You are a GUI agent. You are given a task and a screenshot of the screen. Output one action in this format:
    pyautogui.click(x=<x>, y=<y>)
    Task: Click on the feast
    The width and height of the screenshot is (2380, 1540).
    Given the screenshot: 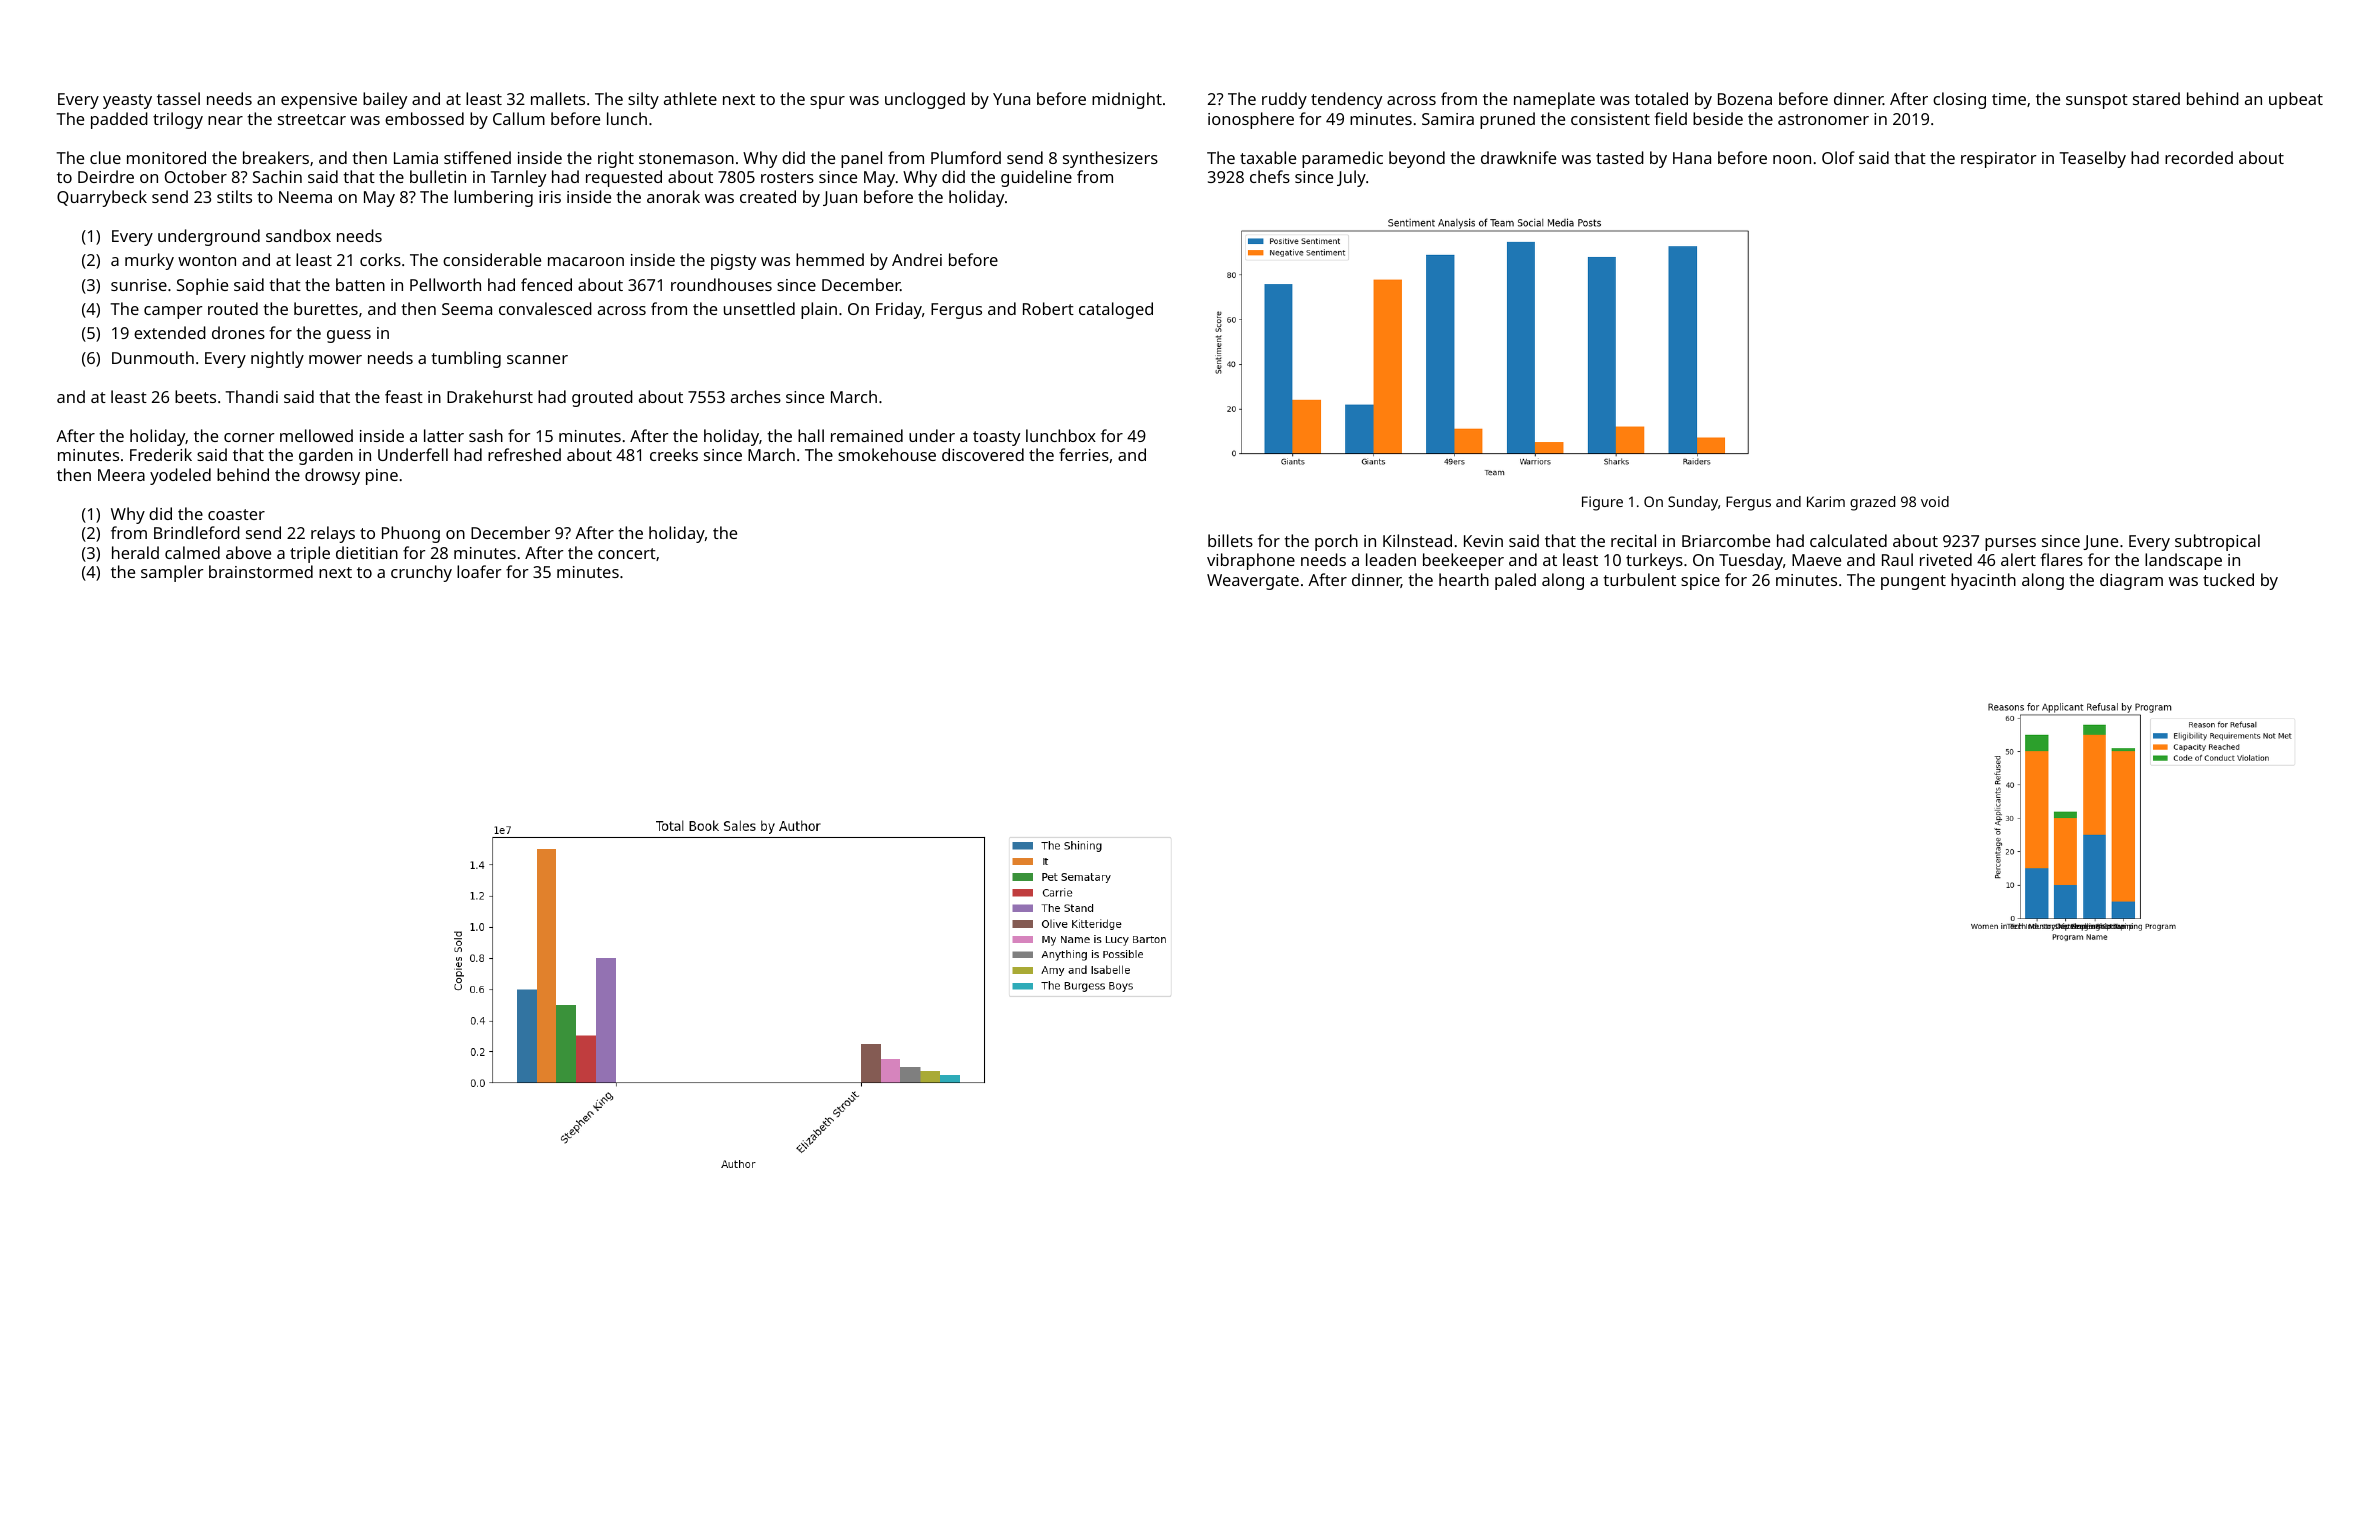 What is the action you would take?
    pyautogui.click(x=404, y=396)
